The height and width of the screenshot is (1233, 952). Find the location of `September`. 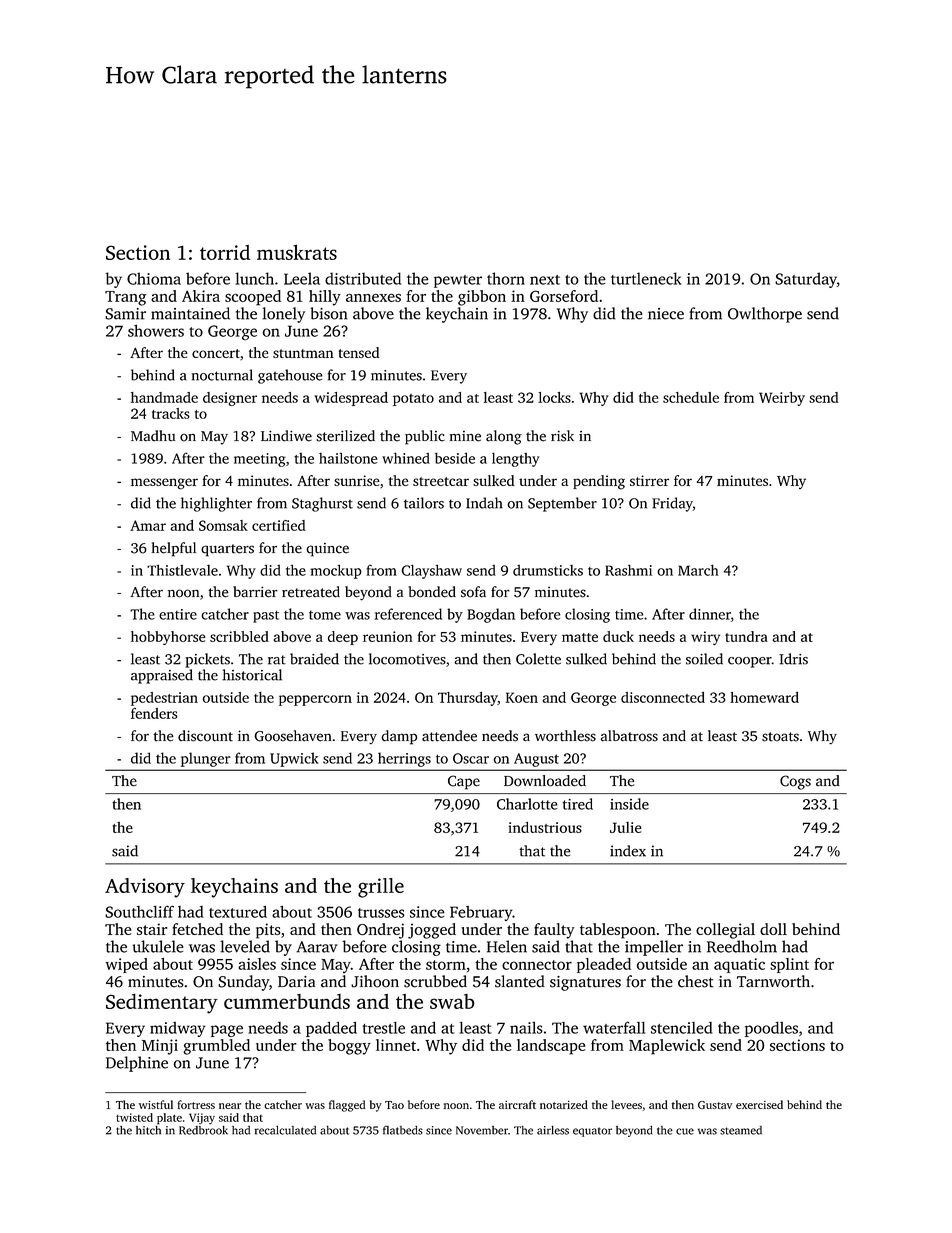

September is located at coordinates (562, 504).
